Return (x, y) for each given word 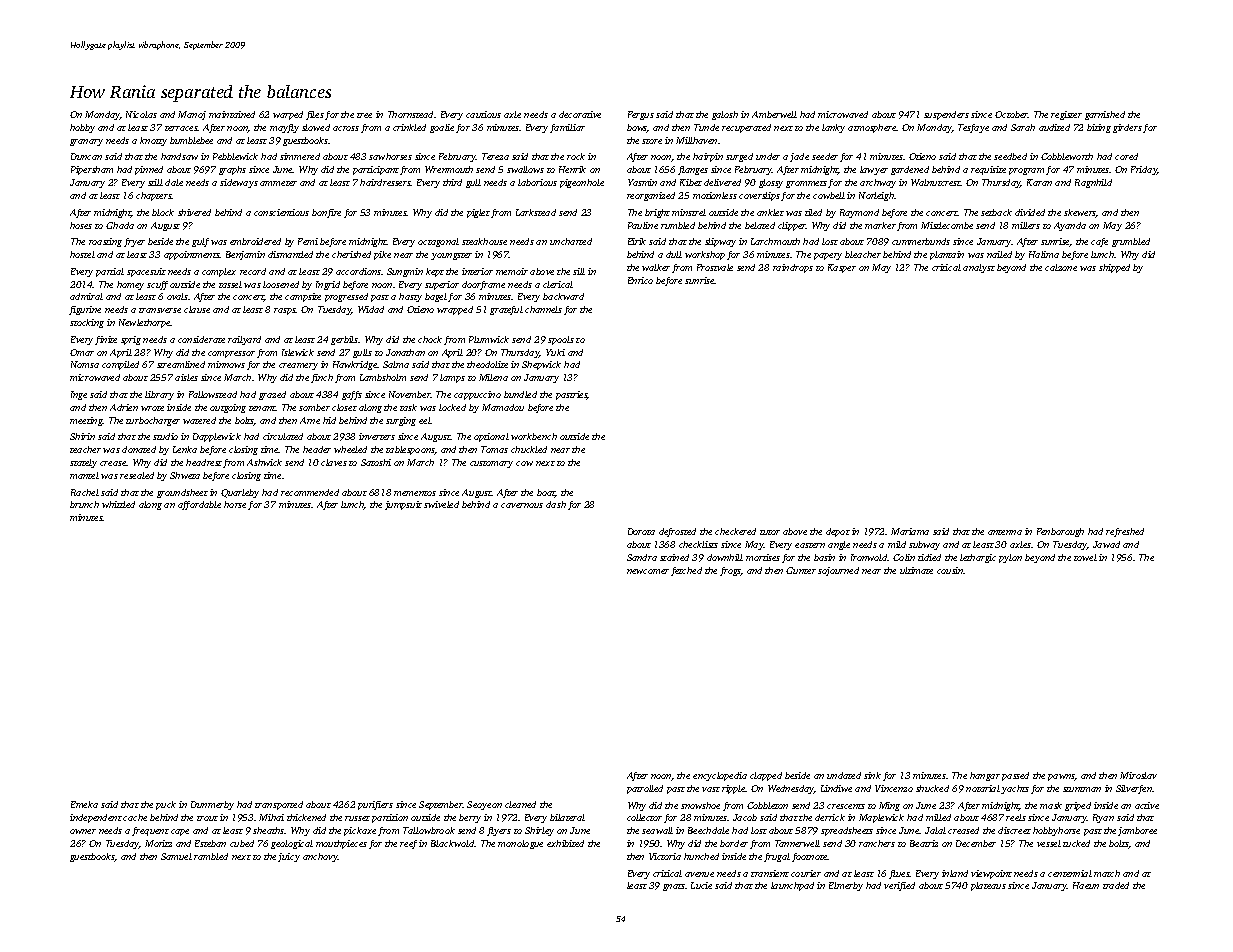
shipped (1114, 268)
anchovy (320, 857)
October (1011, 114)
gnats (674, 887)
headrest (204, 462)
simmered (300, 156)
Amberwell (774, 114)
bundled (520, 394)
